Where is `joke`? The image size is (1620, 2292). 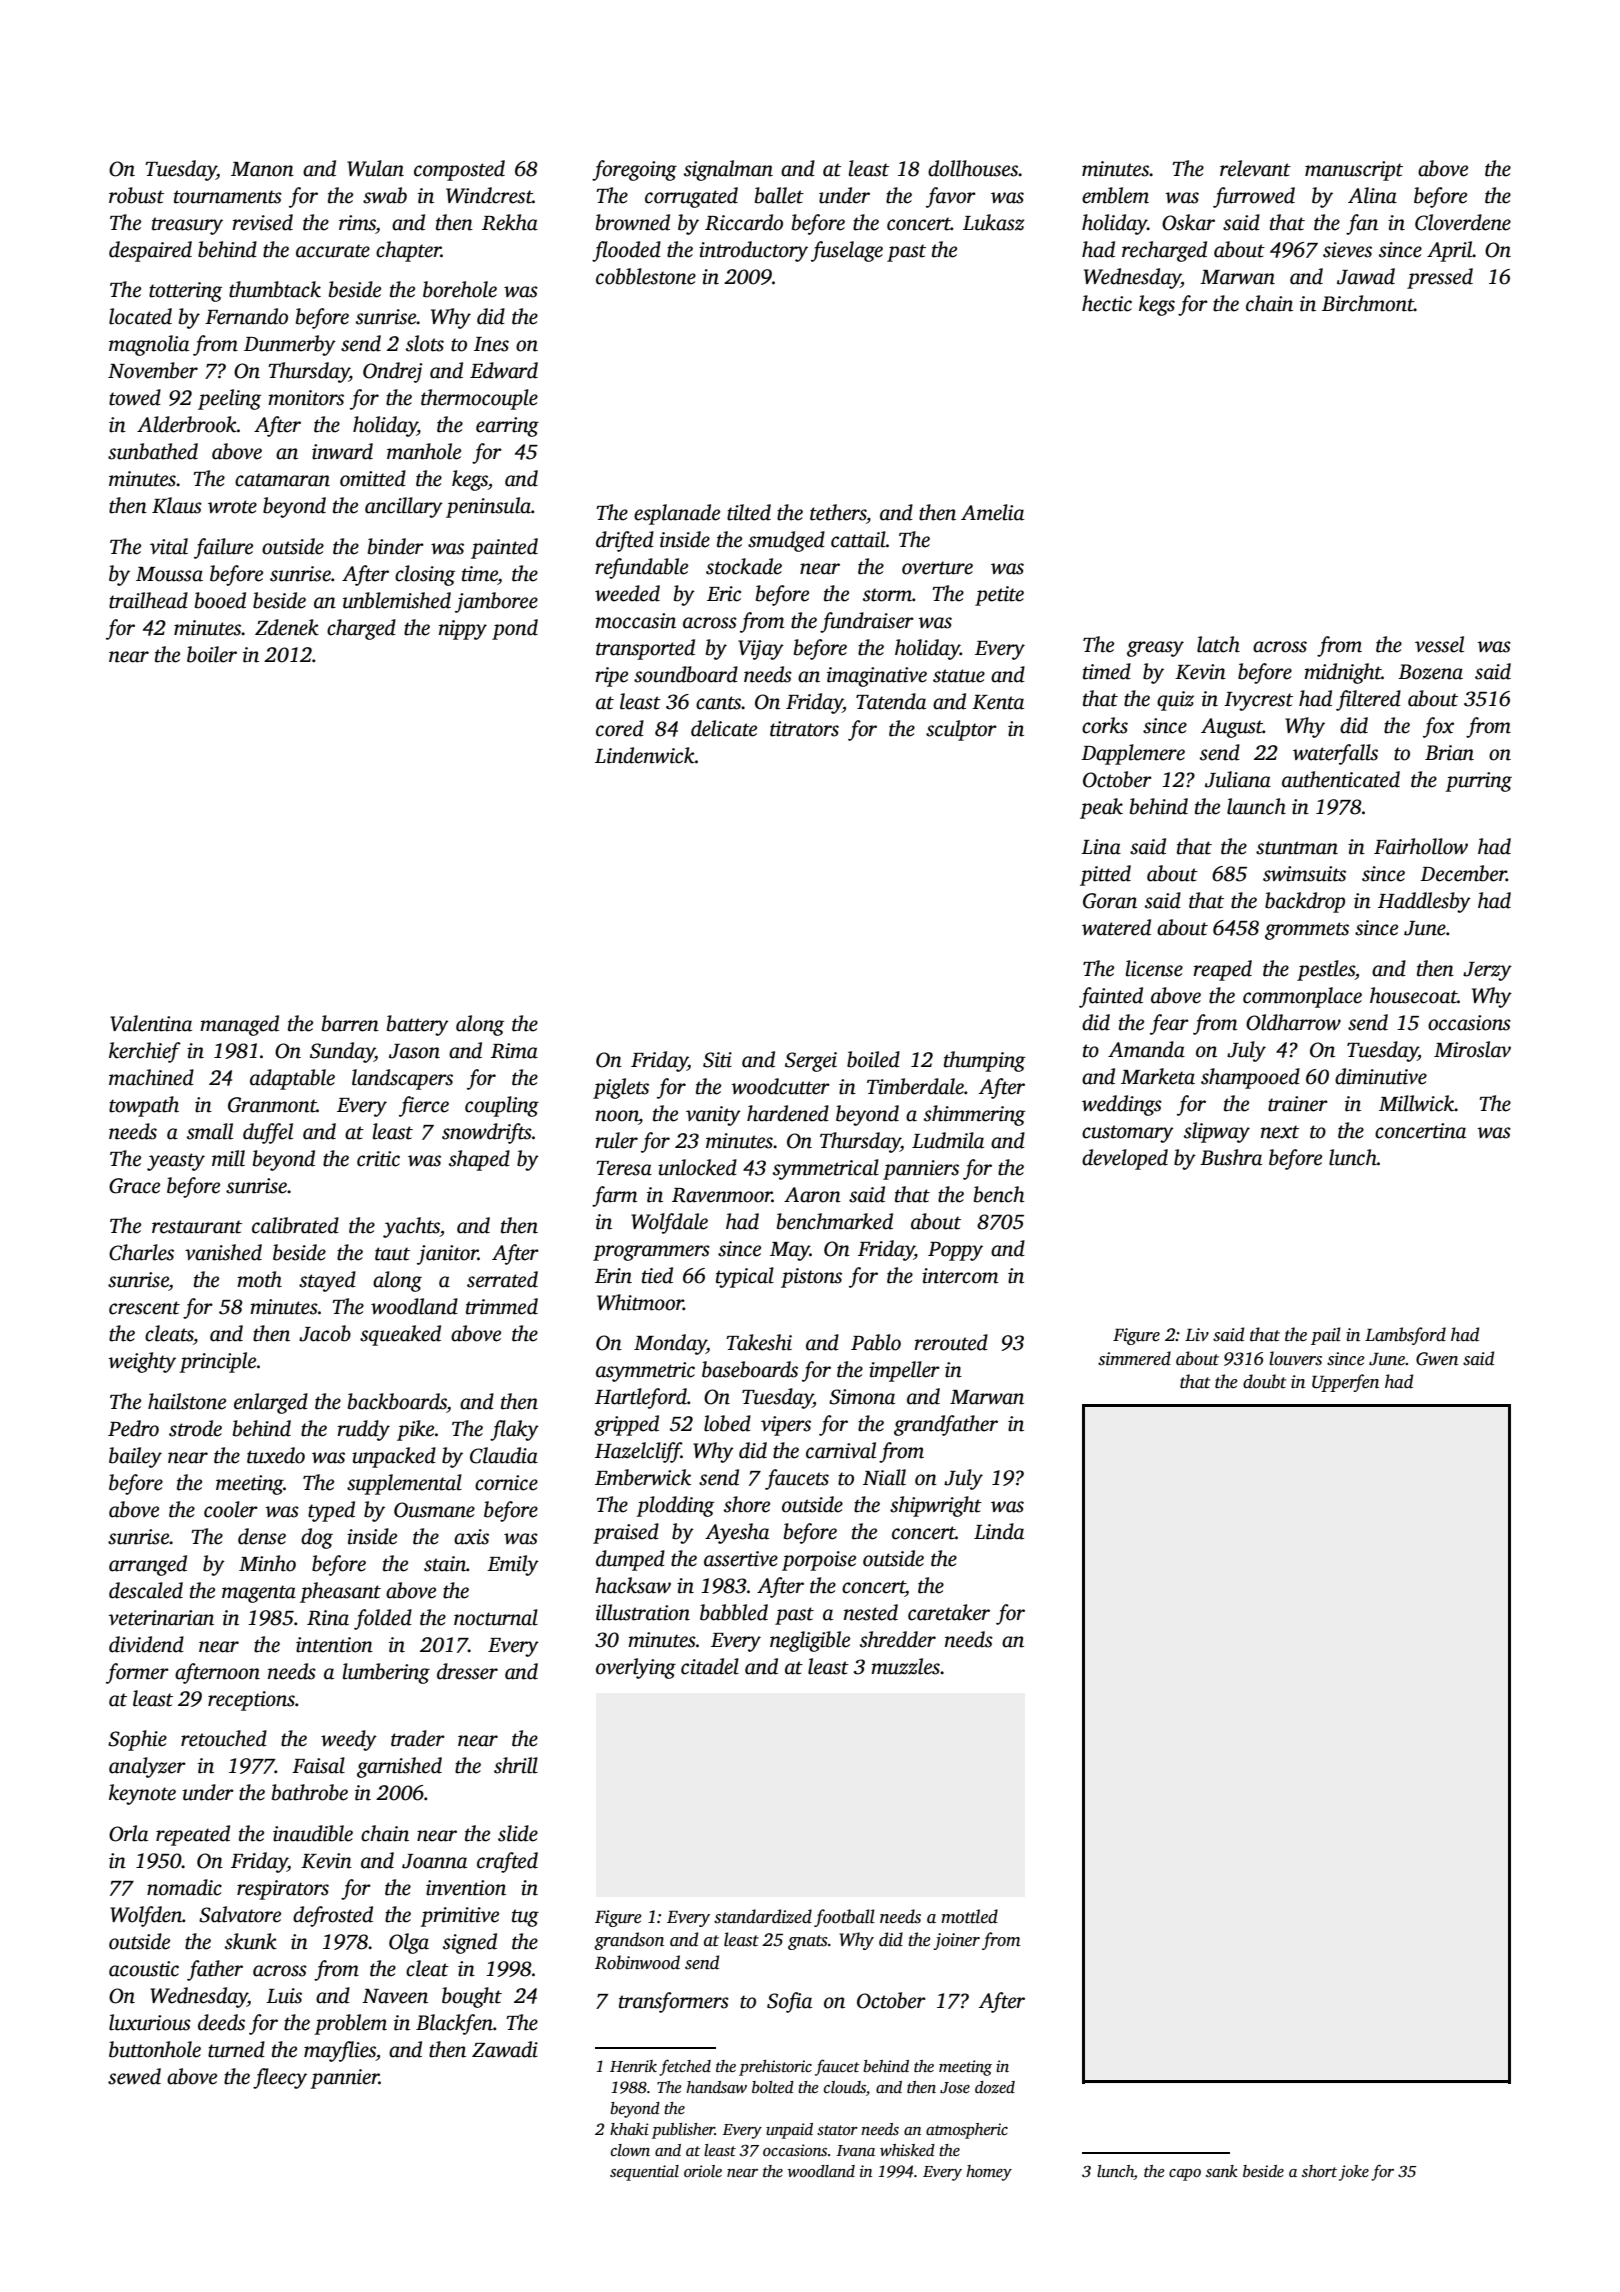
joke is located at coordinates (1354, 2173).
